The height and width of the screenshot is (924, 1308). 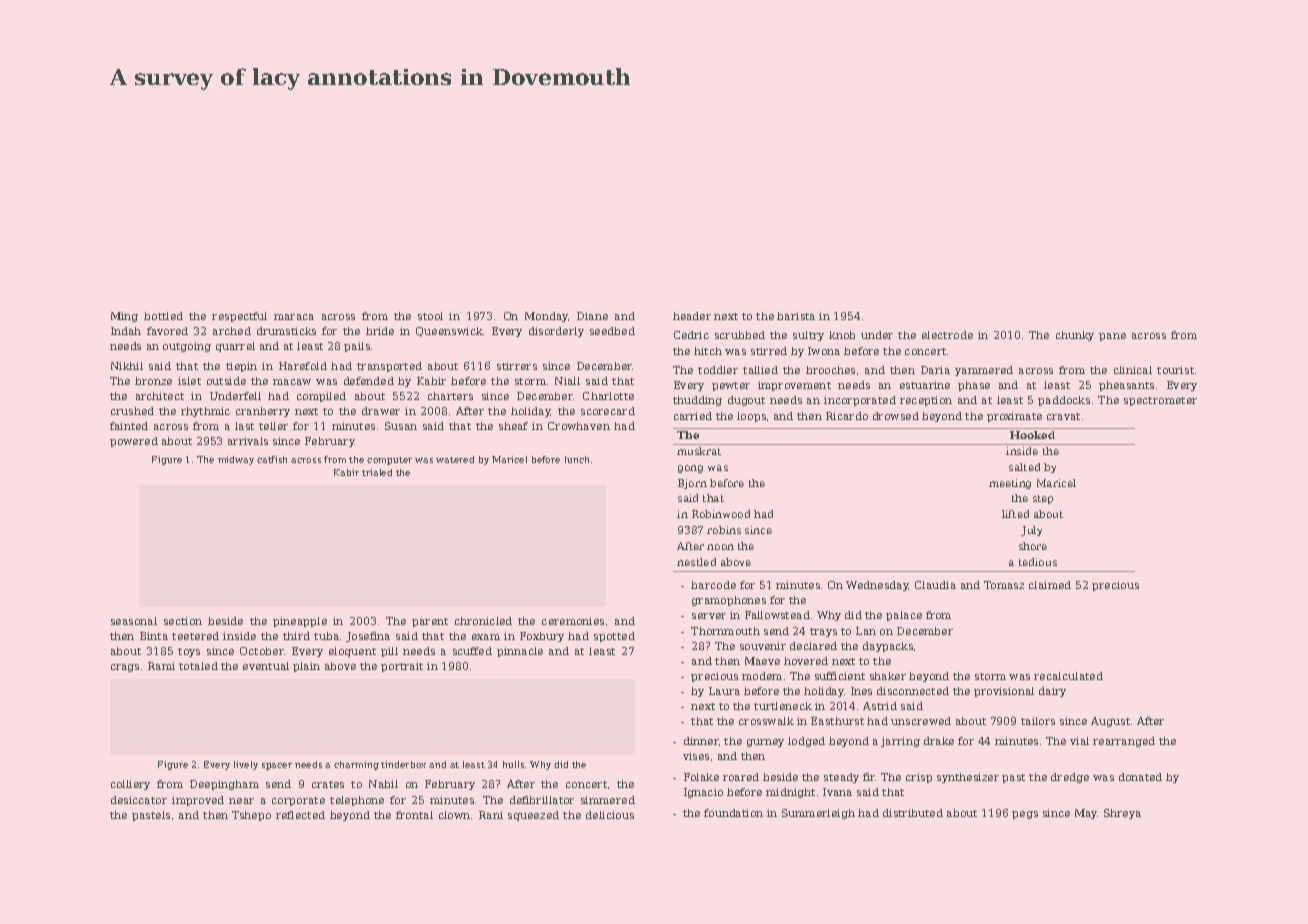 What do you see at coordinates (134, 442) in the screenshot?
I see `powered` at bounding box center [134, 442].
